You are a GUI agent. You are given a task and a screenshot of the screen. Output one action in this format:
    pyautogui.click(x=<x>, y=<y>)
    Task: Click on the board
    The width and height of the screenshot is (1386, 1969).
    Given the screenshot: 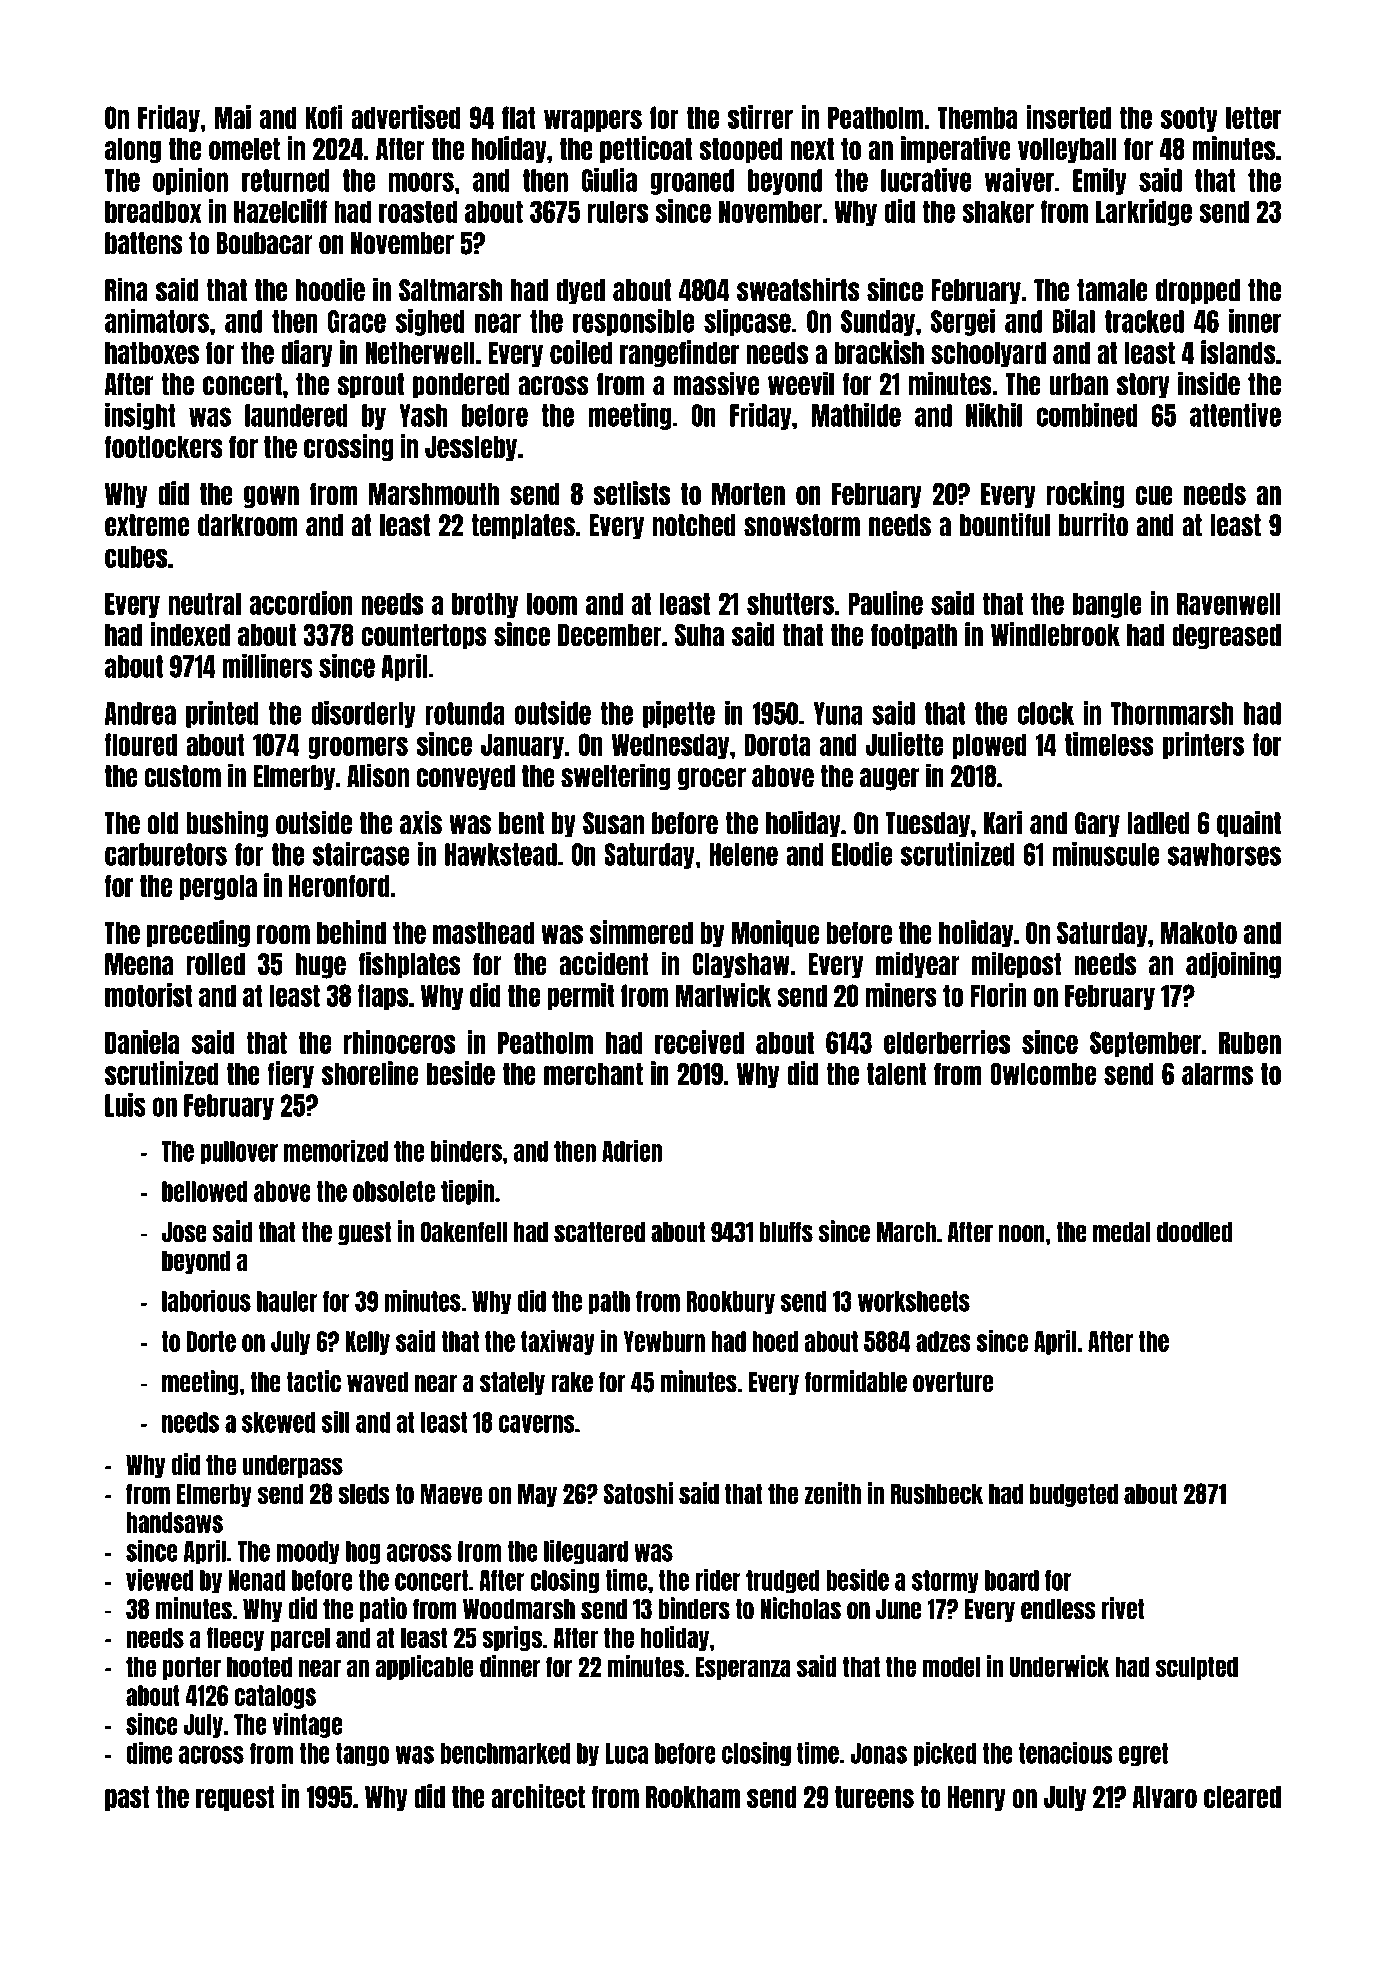 What is the action you would take?
    pyautogui.click(x=1012, y=1580)
